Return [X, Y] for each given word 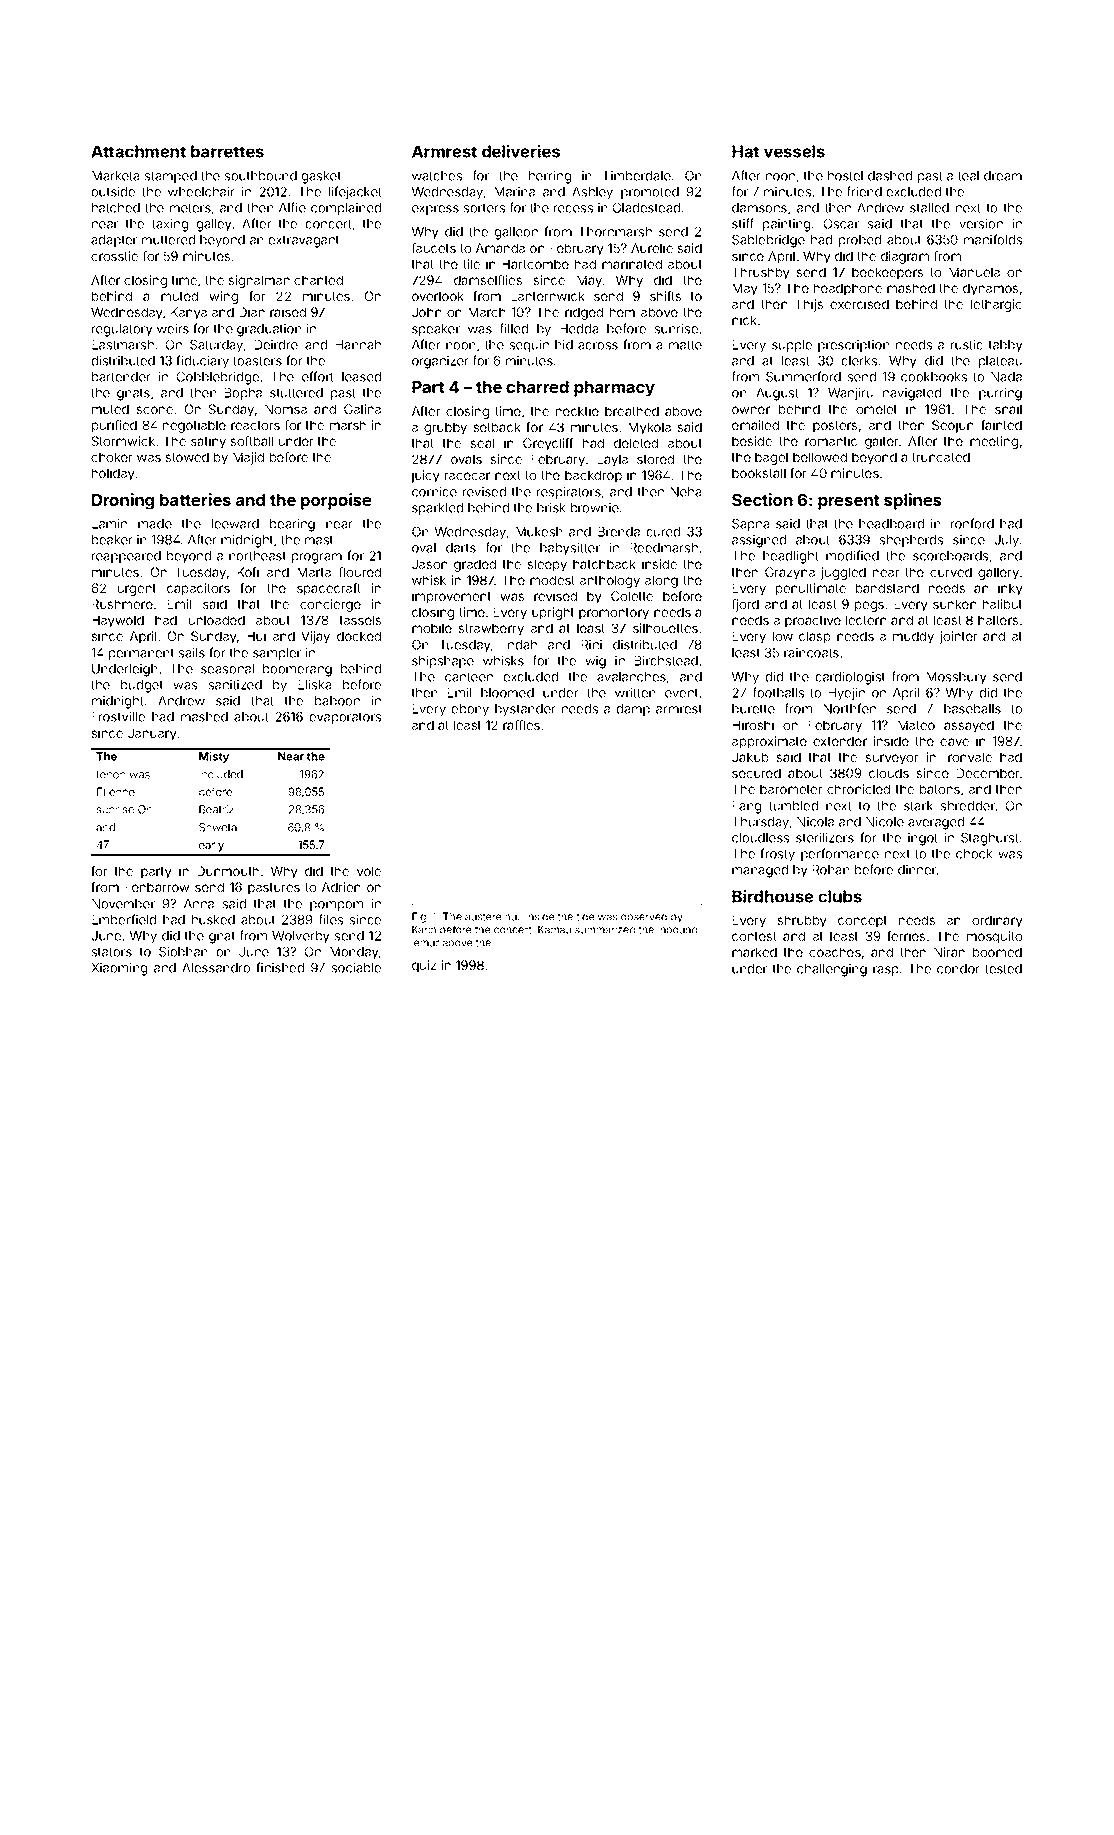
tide [585, 916]
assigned [759, 541]
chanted [318, 280]
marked [754, 952]
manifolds [993, 239]
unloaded [217, 620]
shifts [665, 296]
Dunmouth [228, 871]
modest [552, 580]
